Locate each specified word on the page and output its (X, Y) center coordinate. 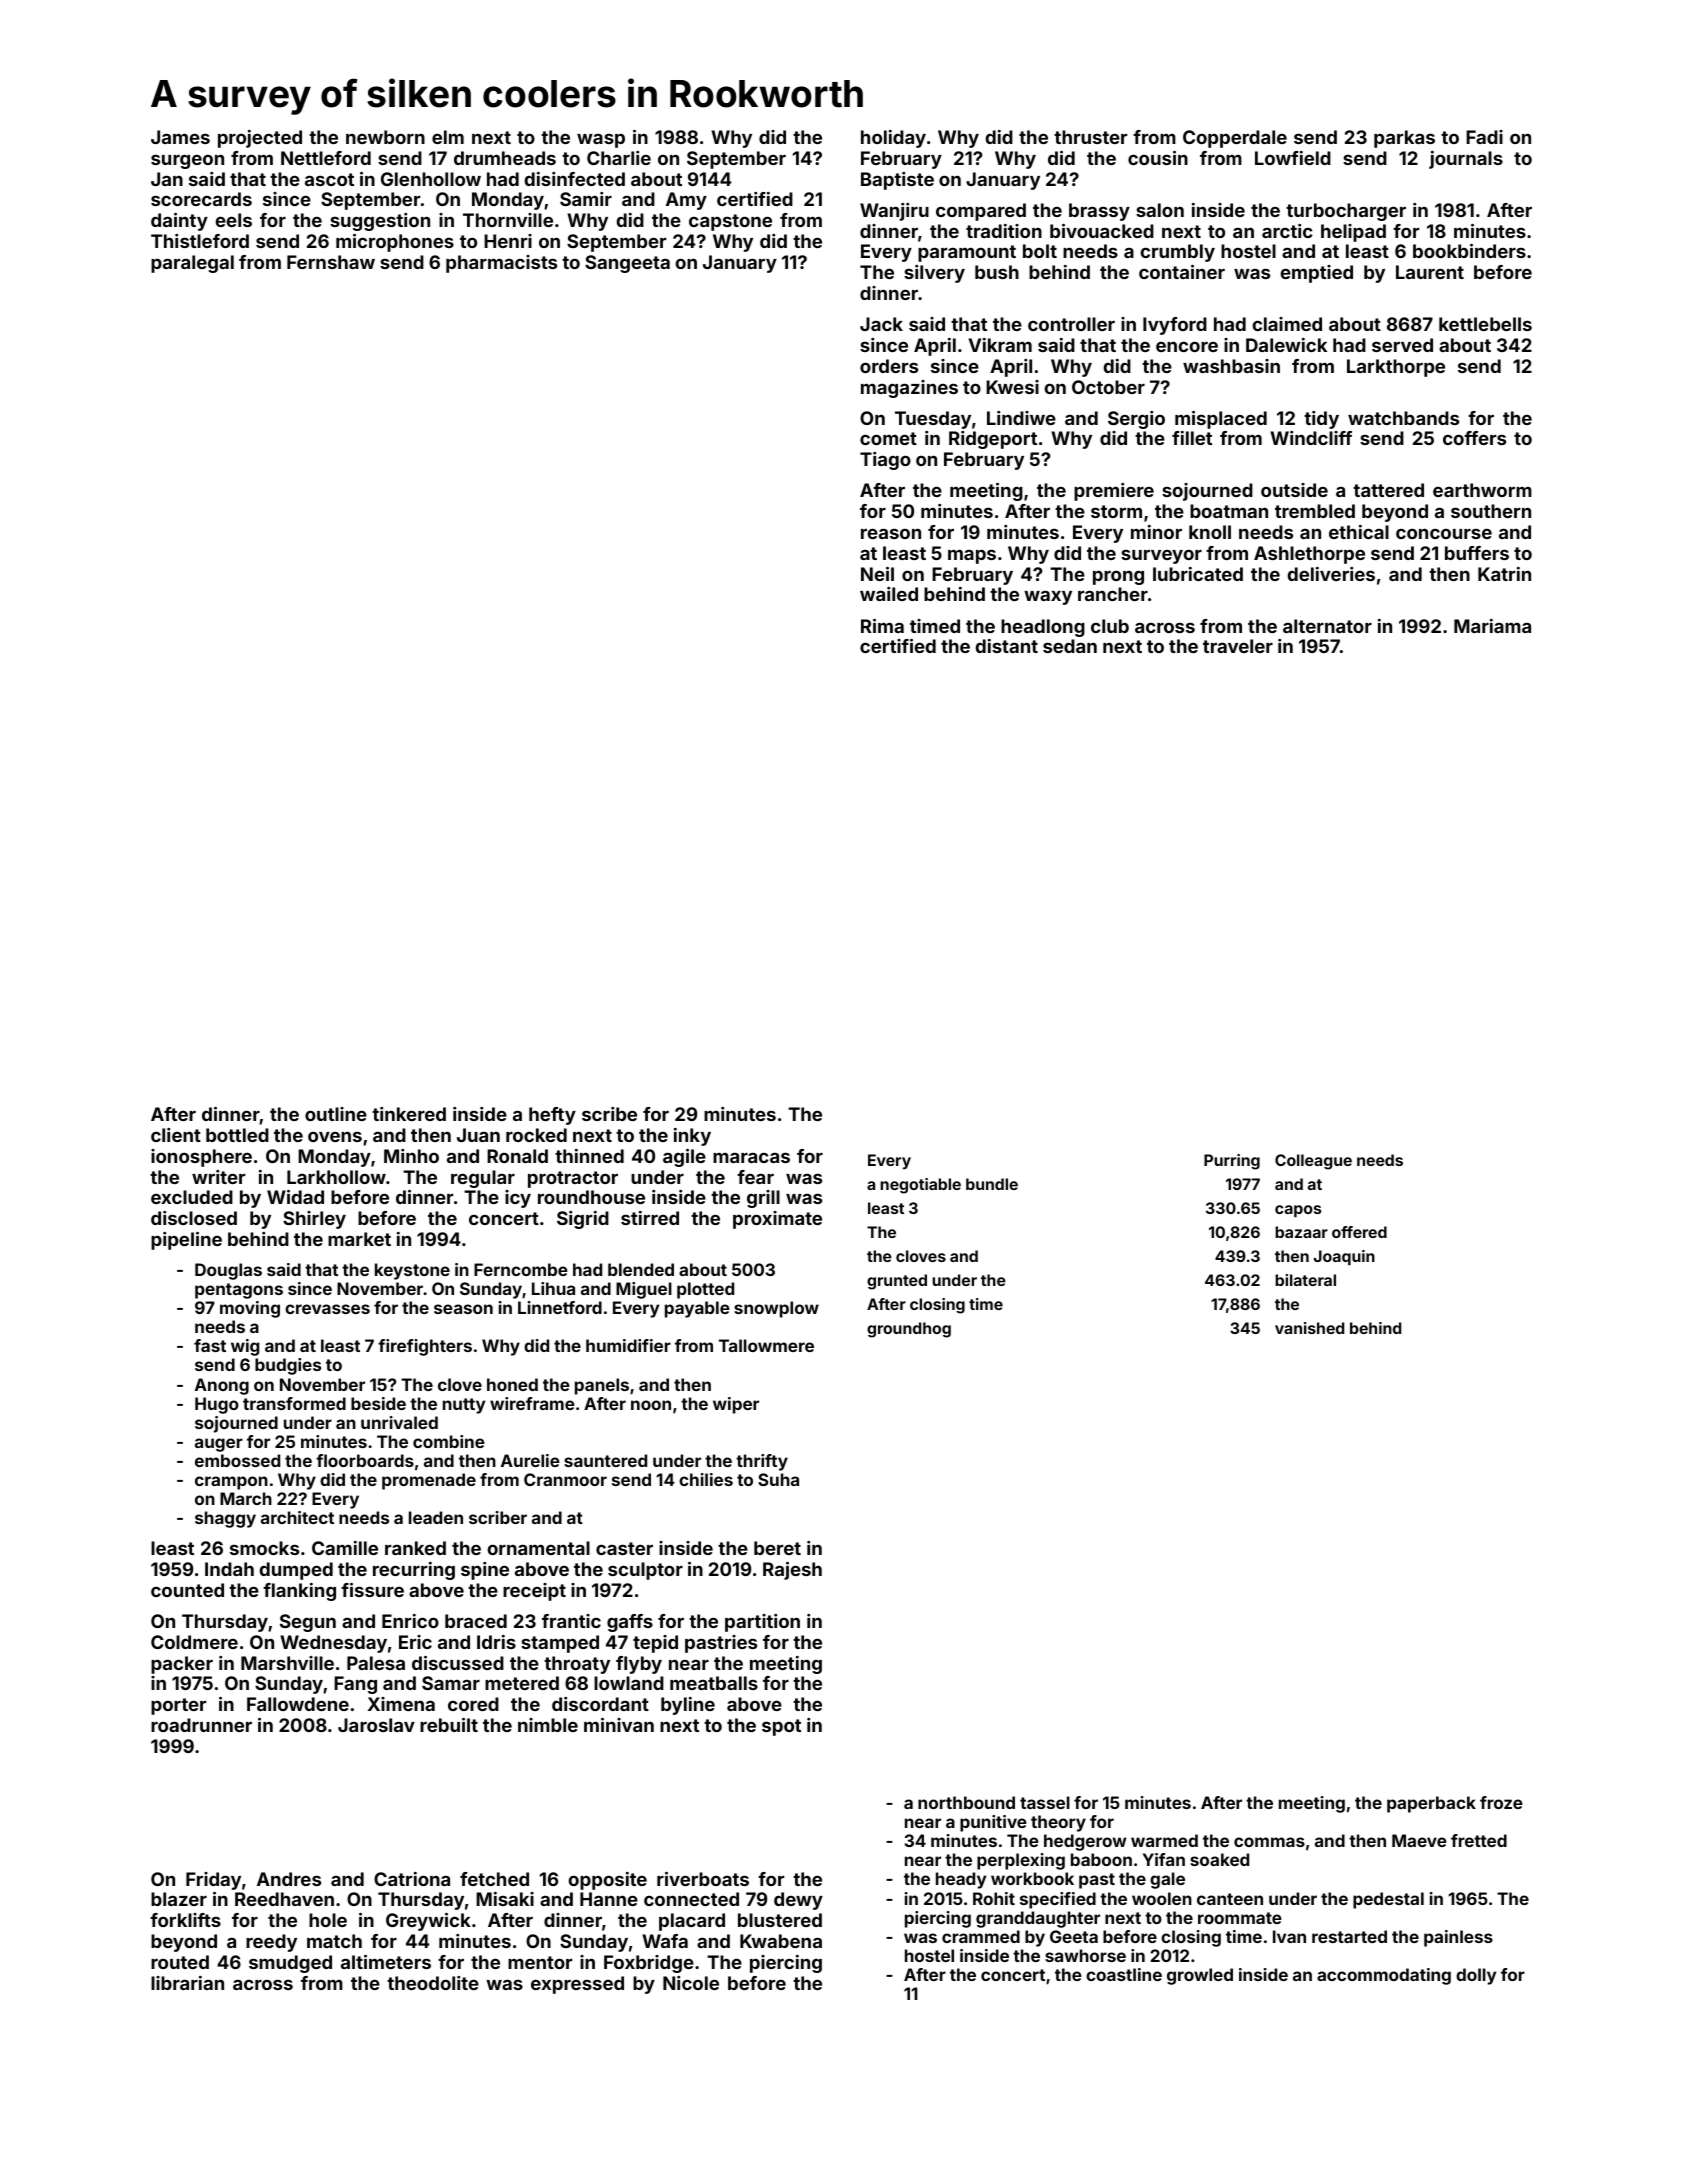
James (180, 137)
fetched (494, 1879)
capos (1298, 1211)
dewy (798, 1901)
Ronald (517, 1156)
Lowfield (1293, 158)
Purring (1232, 1162)
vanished (1309, 1328)
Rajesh (792, 1571)
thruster (1090, 137)
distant (1007, 646)
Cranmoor (565, 1479)
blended (641, 1269)
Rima (882, 626)
